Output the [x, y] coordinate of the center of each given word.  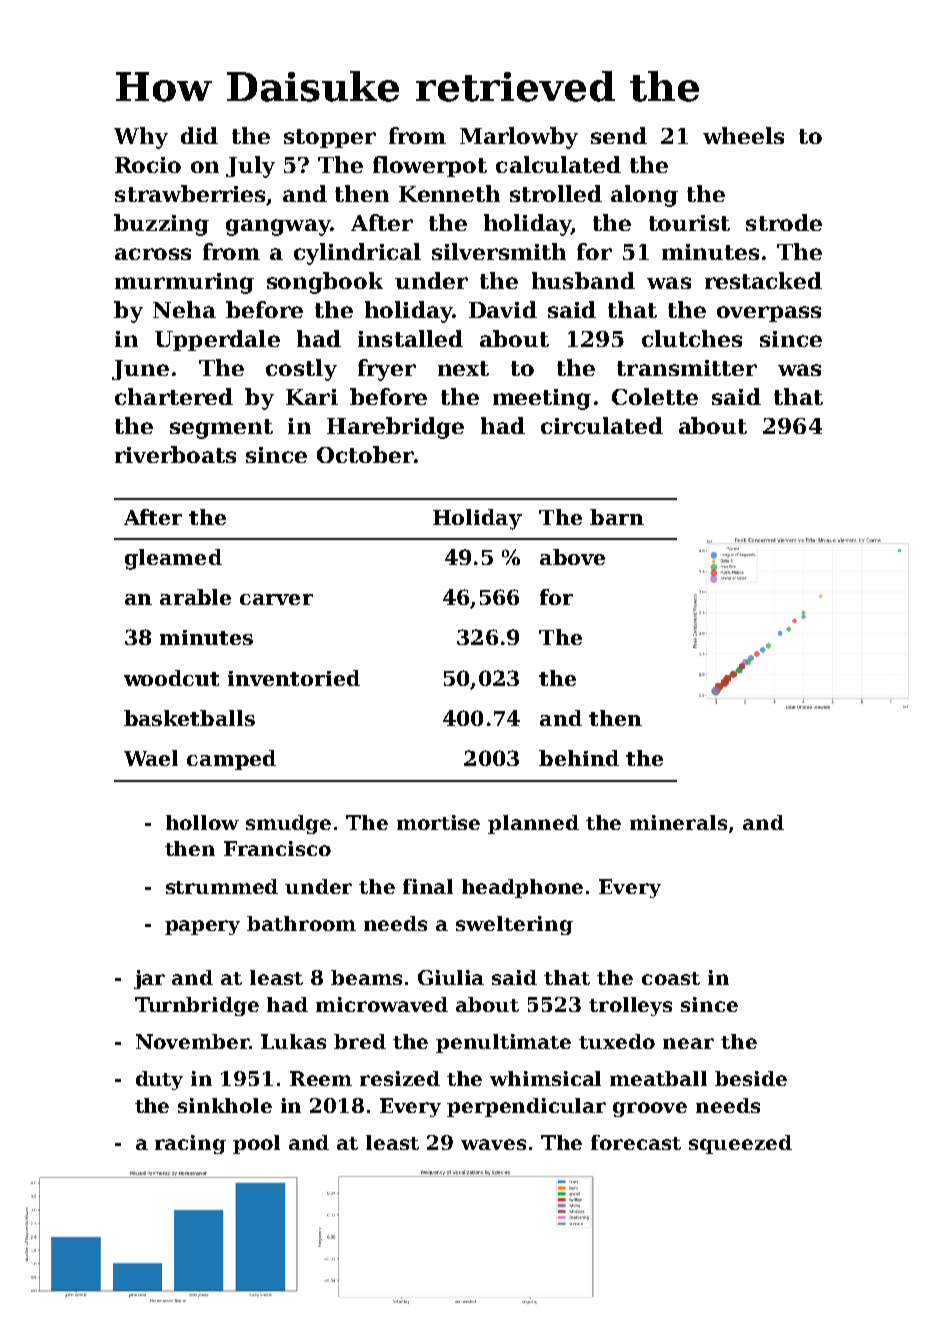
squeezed [740, 1144]
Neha [184, 309]
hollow [202, 822]
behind [579, 758]
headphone [522, 888]
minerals [678, 822]
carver [276, 599]
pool [256, 1144]
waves [493, 1144]
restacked [763, 280]
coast [671, 978]
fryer [387, 370]
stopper [330, 138]
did [199, 135]
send [619, 135]
